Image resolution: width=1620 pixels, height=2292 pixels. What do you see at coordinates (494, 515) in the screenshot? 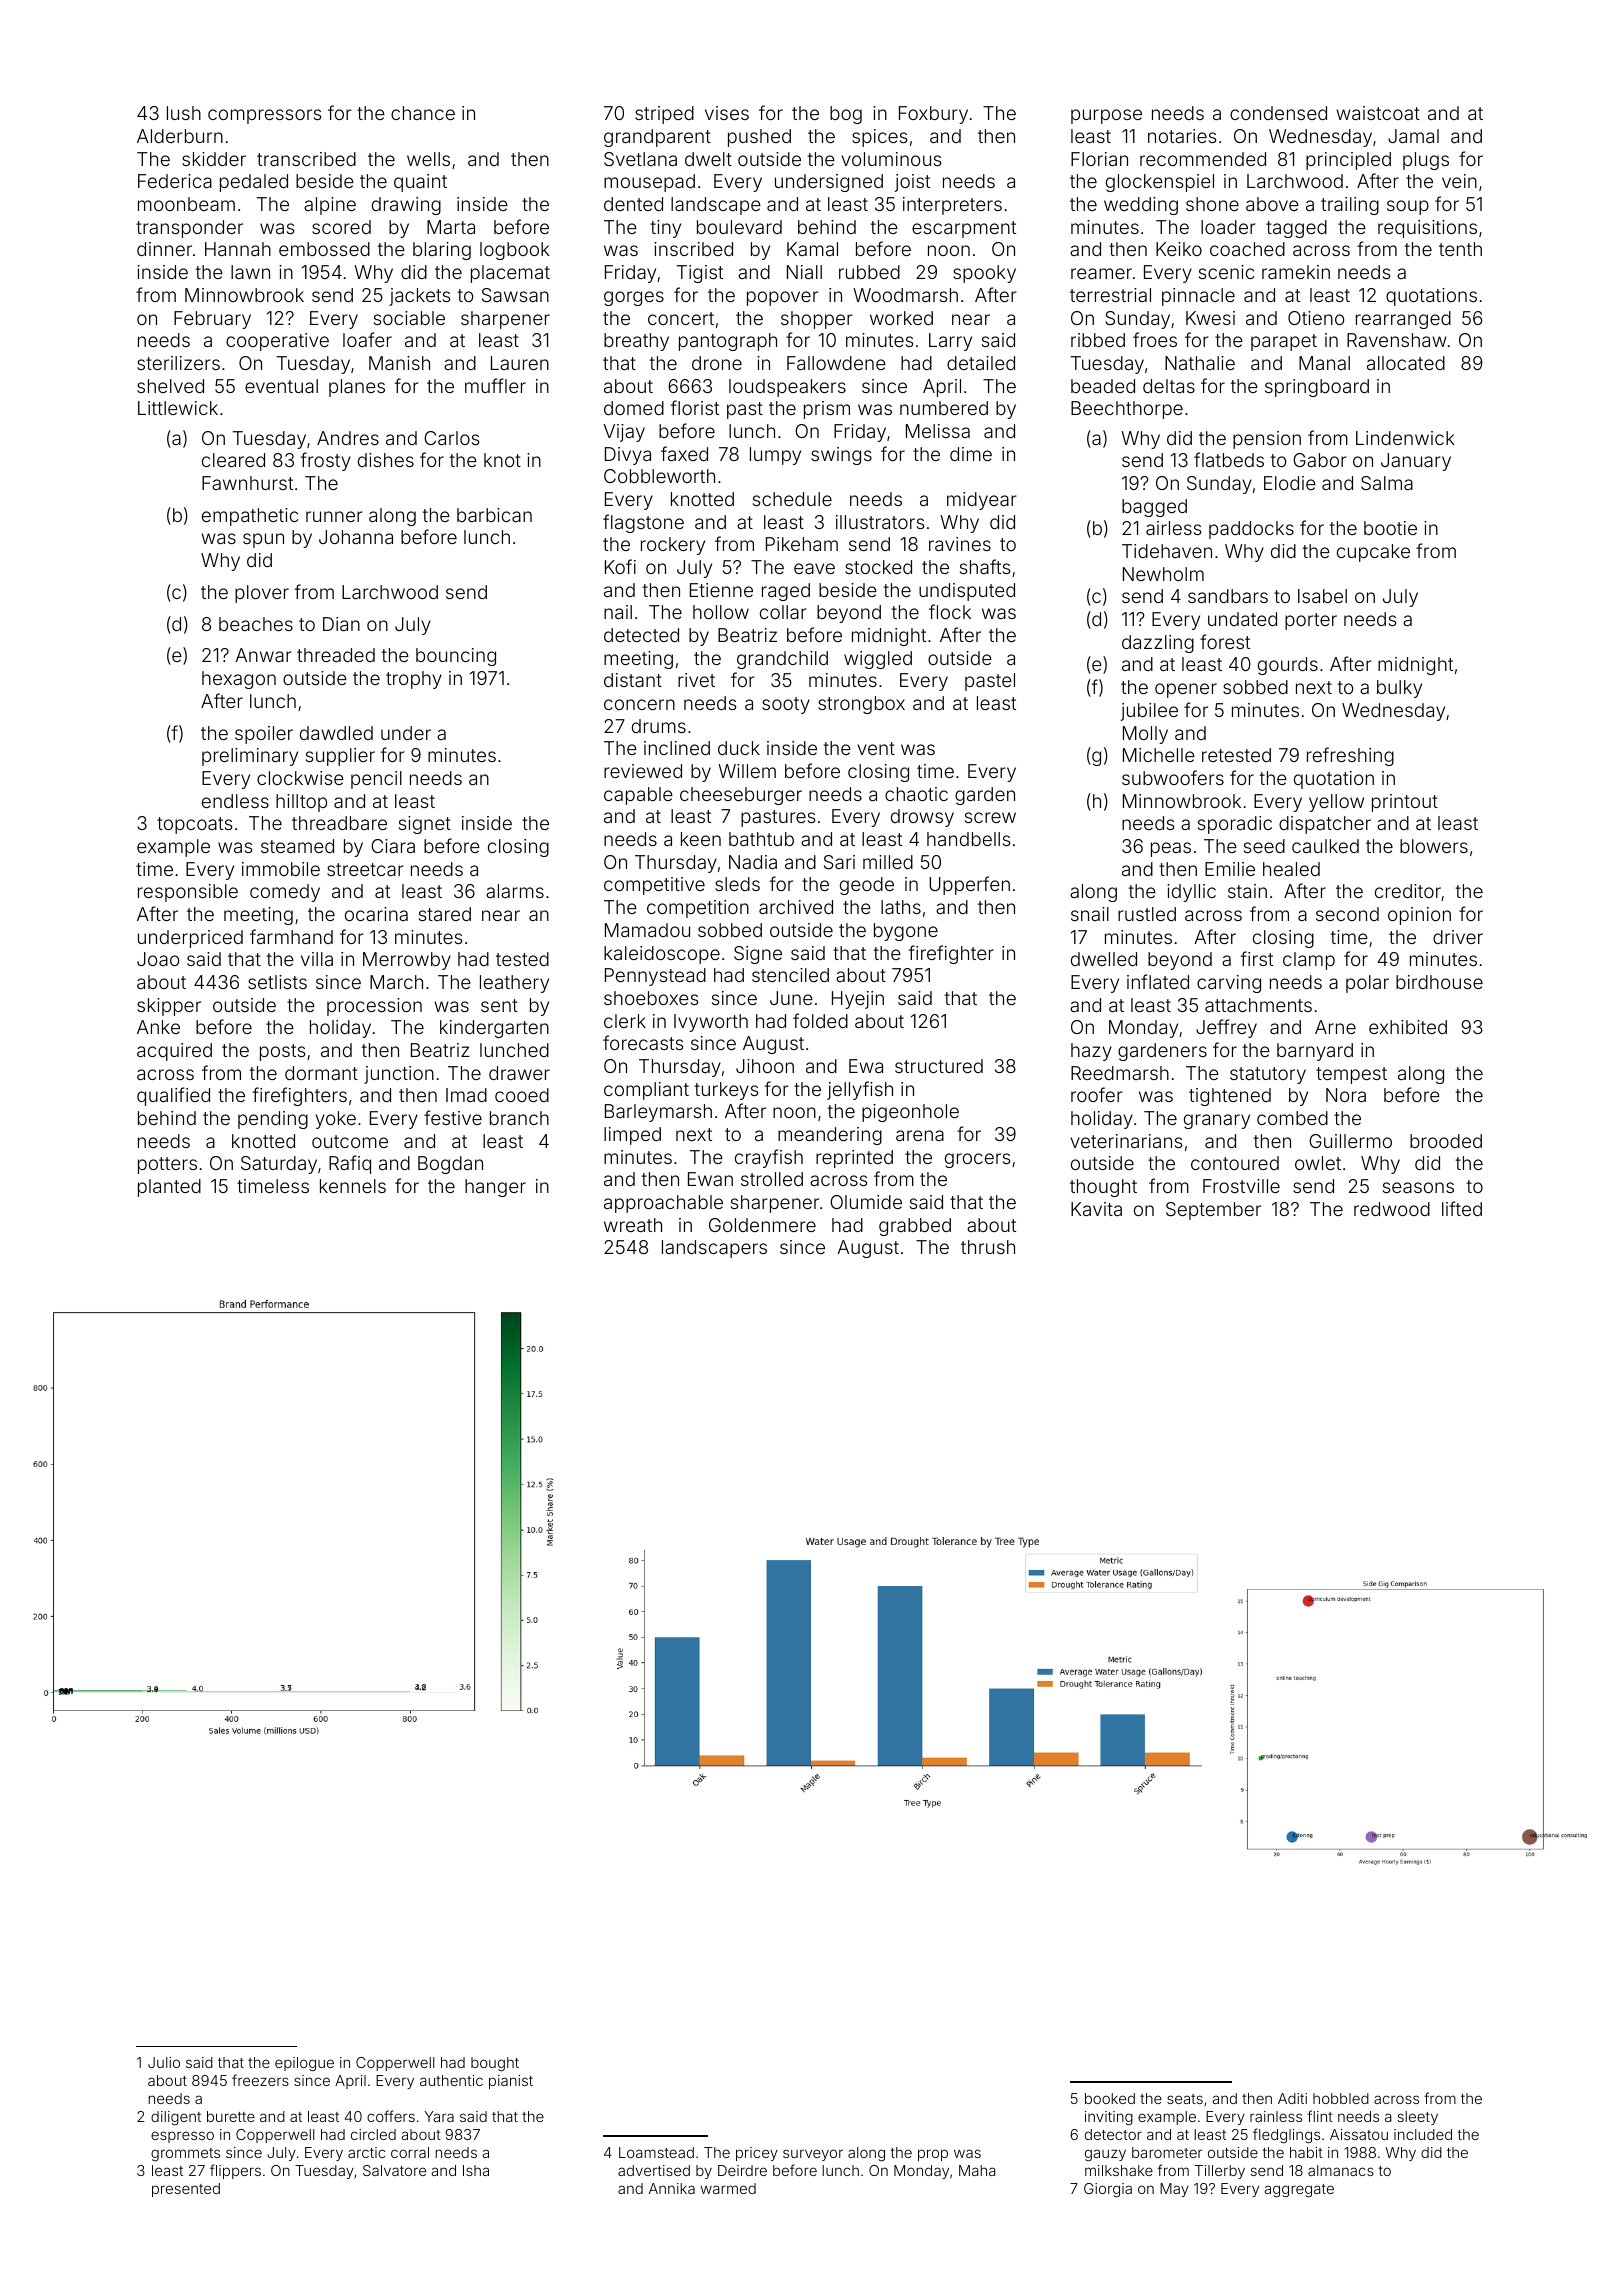
I see `barbican` at bounding box center [494, 515].
